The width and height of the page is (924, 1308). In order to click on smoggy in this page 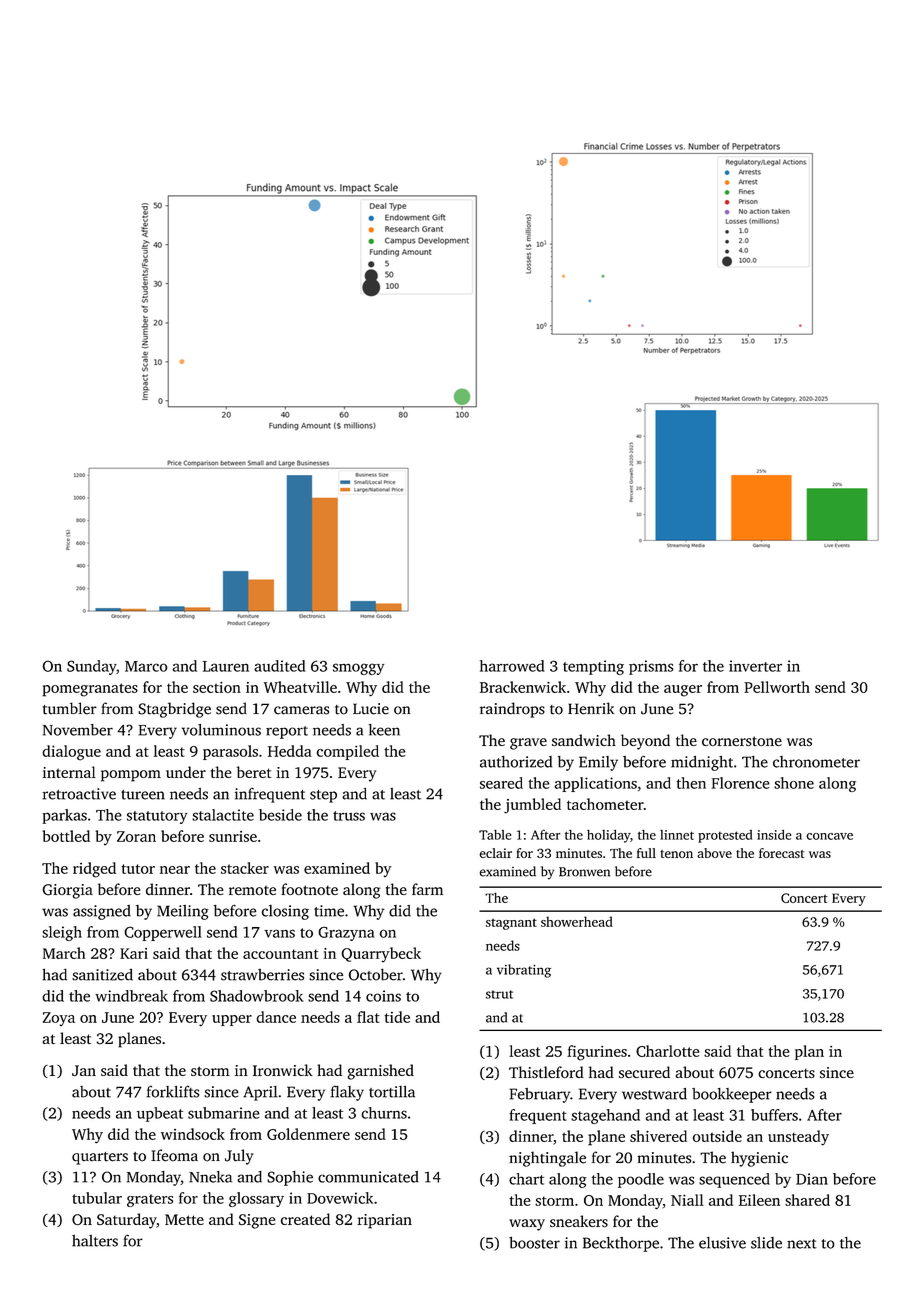, I will do `click(358, 669)`.
